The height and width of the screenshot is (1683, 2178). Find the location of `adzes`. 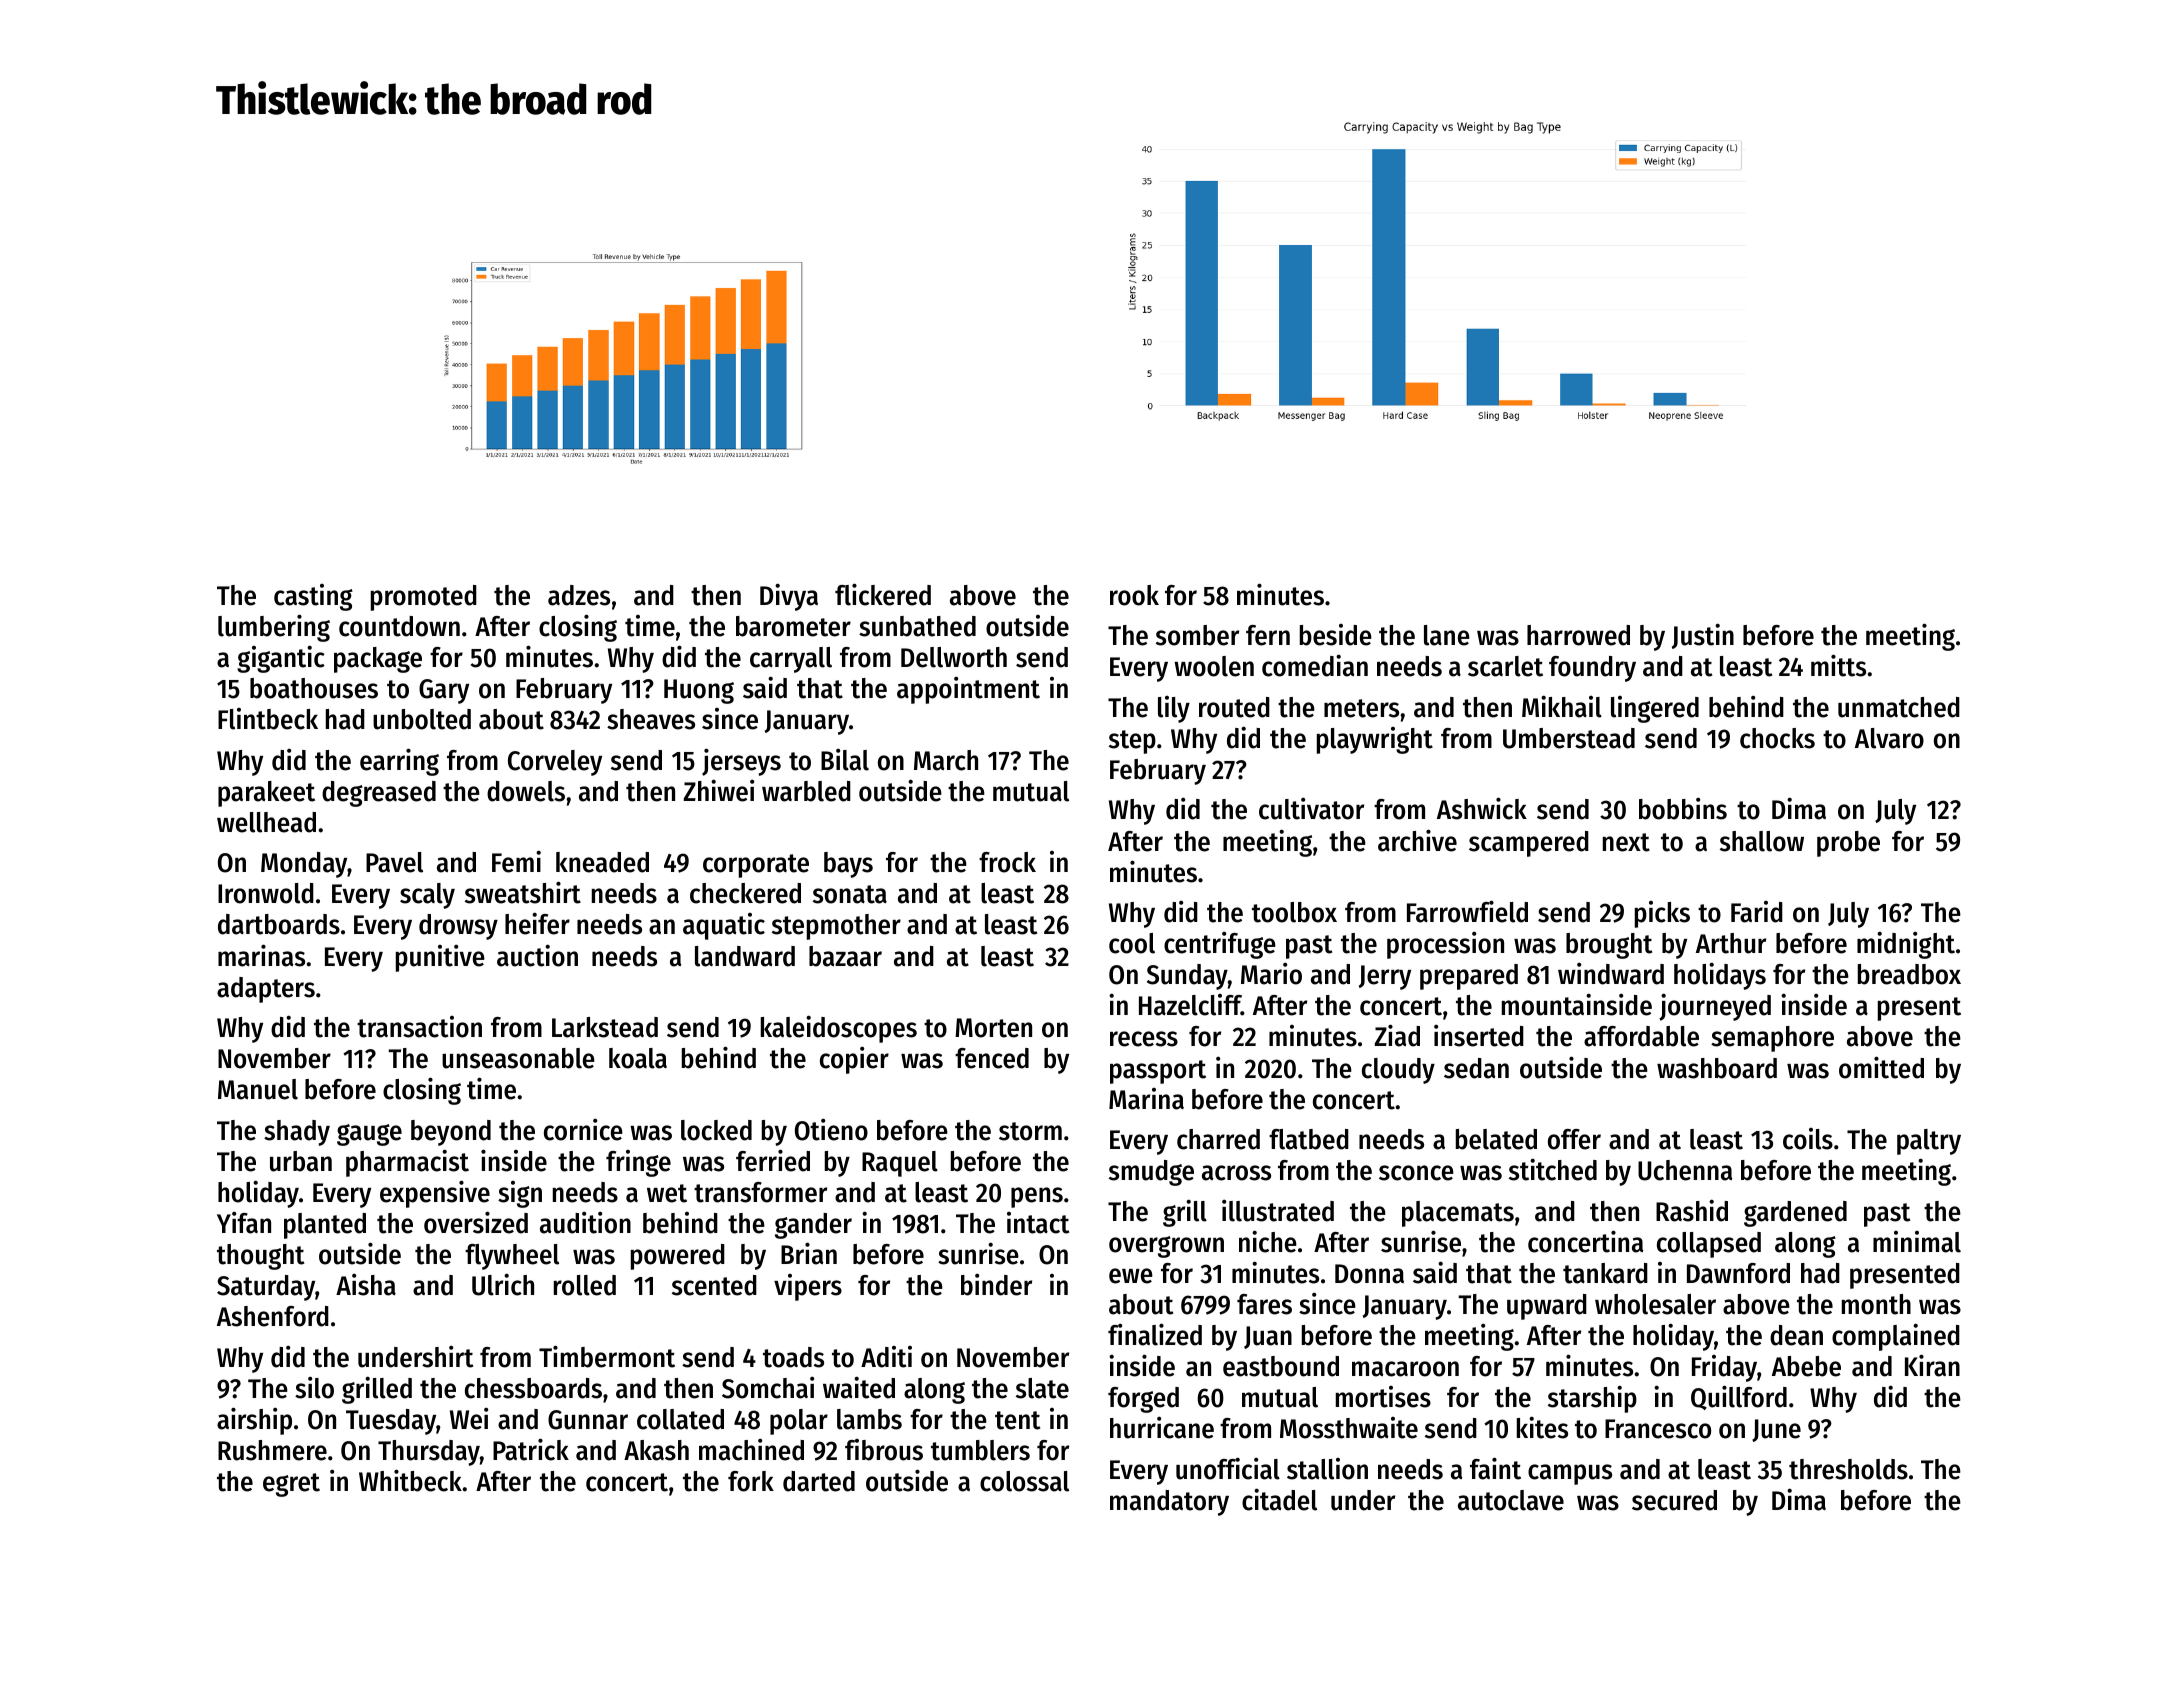

adzes is located at coordinates (579, 595).
